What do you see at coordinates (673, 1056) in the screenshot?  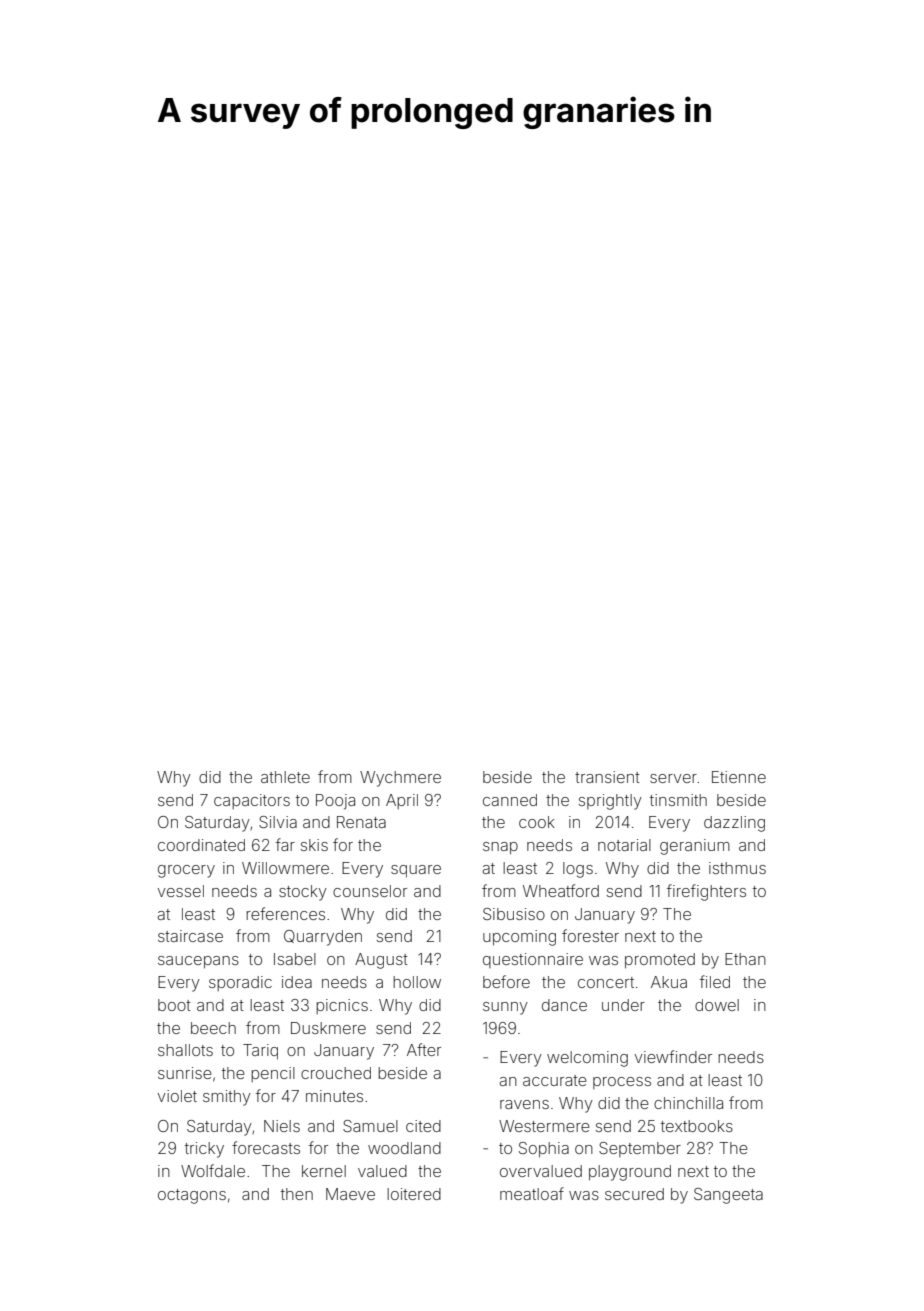 I see `viewfinder` at bounding box center [673, 1056].
